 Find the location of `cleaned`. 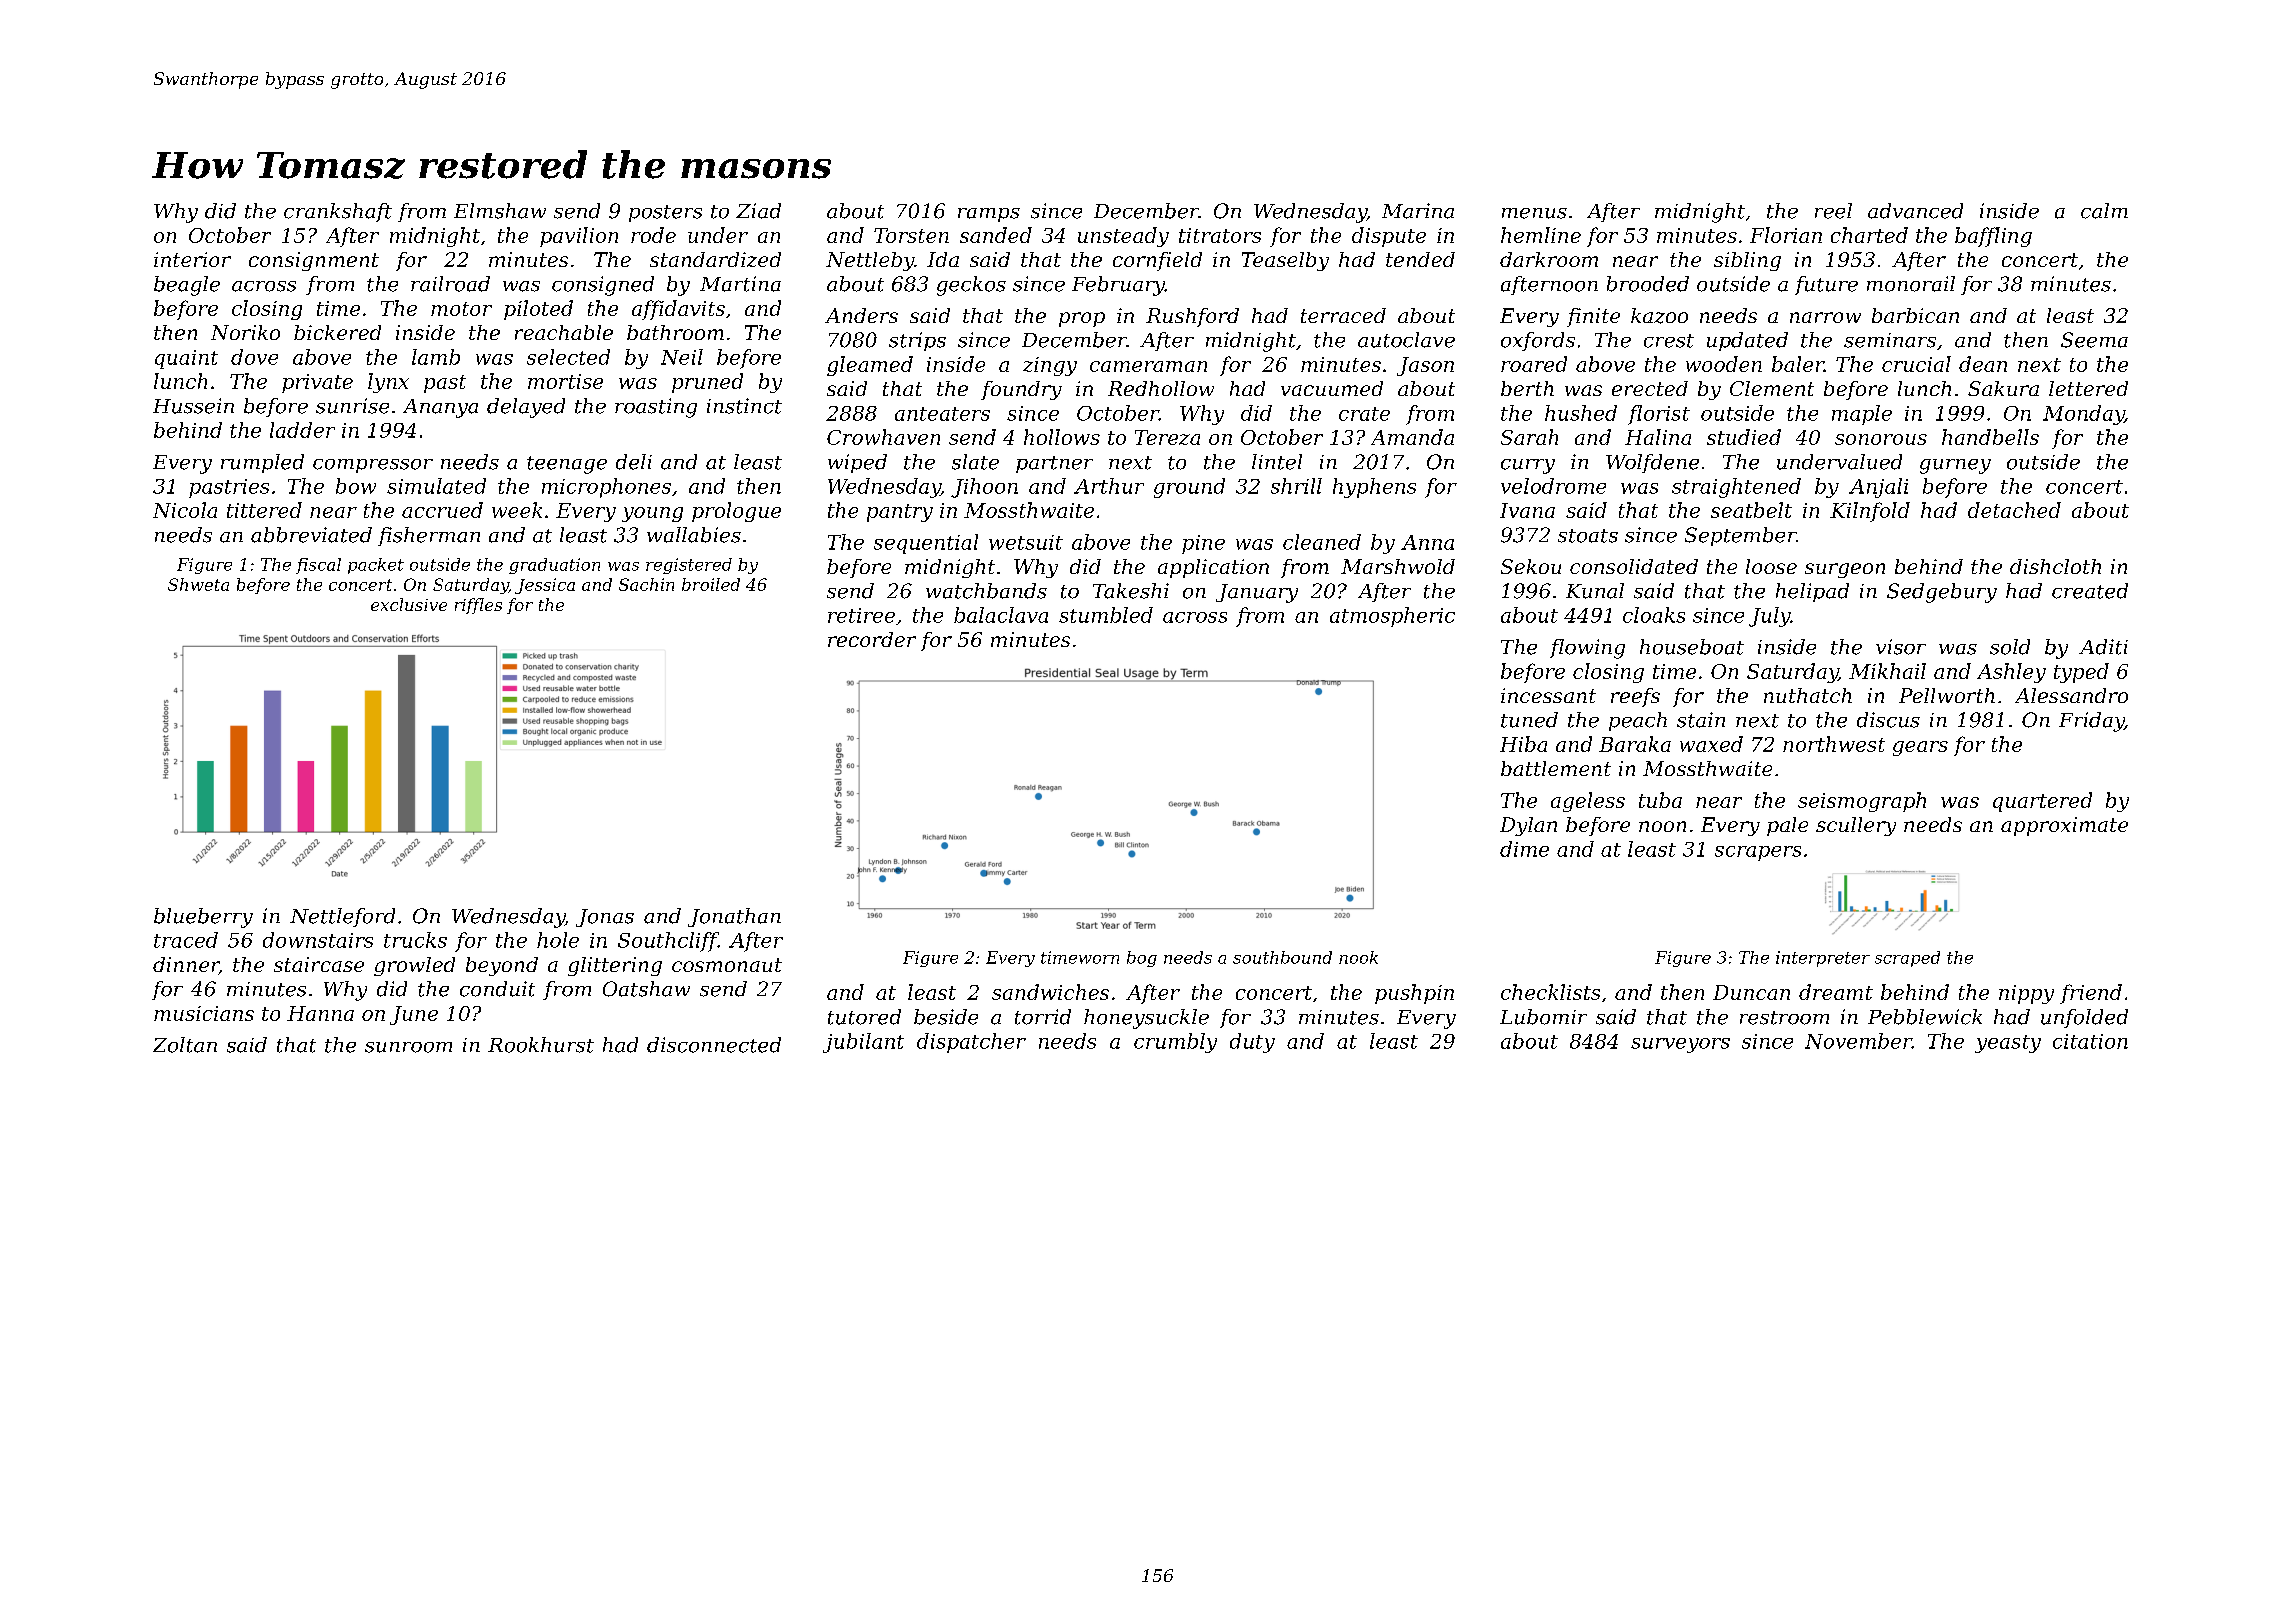

cleaned is located at coordinates (1322, 542).
